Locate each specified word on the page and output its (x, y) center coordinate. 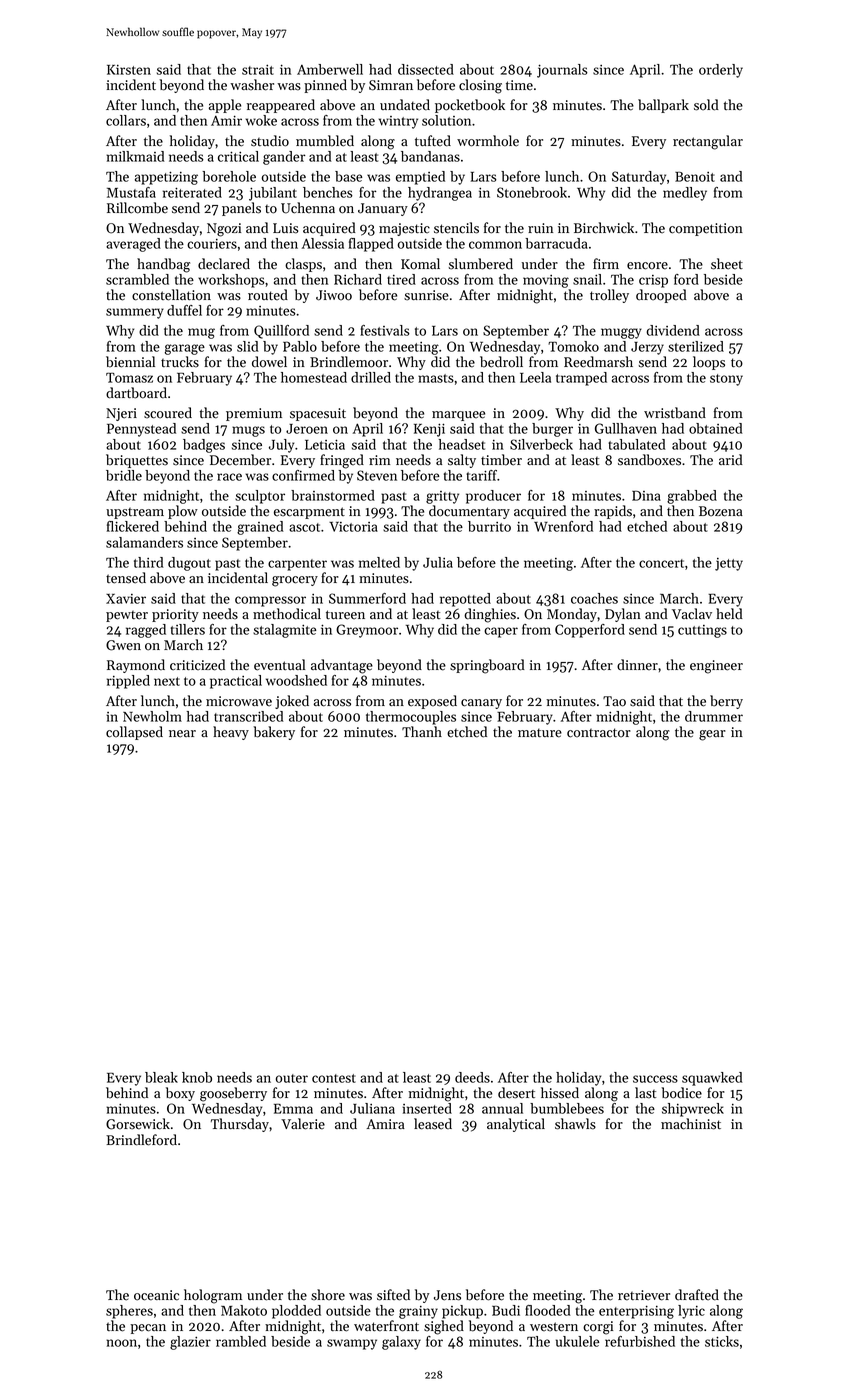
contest (334, 1078)
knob (197, 1077)
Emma (293, 1109)
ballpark (663, 106)
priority (175, 615)
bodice (682, 1093)
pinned (325, 86)
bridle (124, 475)
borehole (229, 176)
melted (379, 562)
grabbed (692, 497)
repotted (465, 600)
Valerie (303, 1124)
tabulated (636, 444)
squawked (712, 1079)
